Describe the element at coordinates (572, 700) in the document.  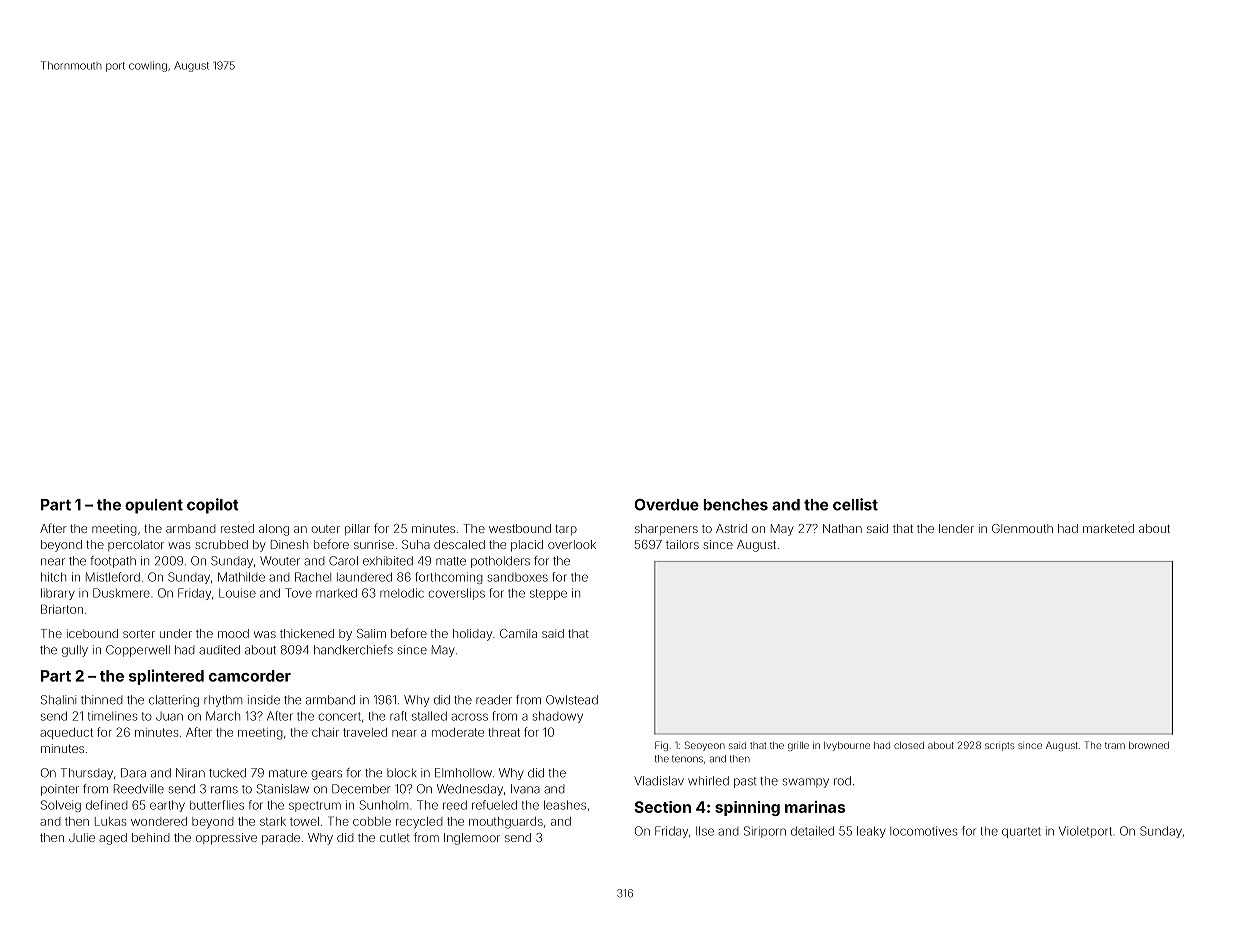
I see `Owlstead` at that location.
